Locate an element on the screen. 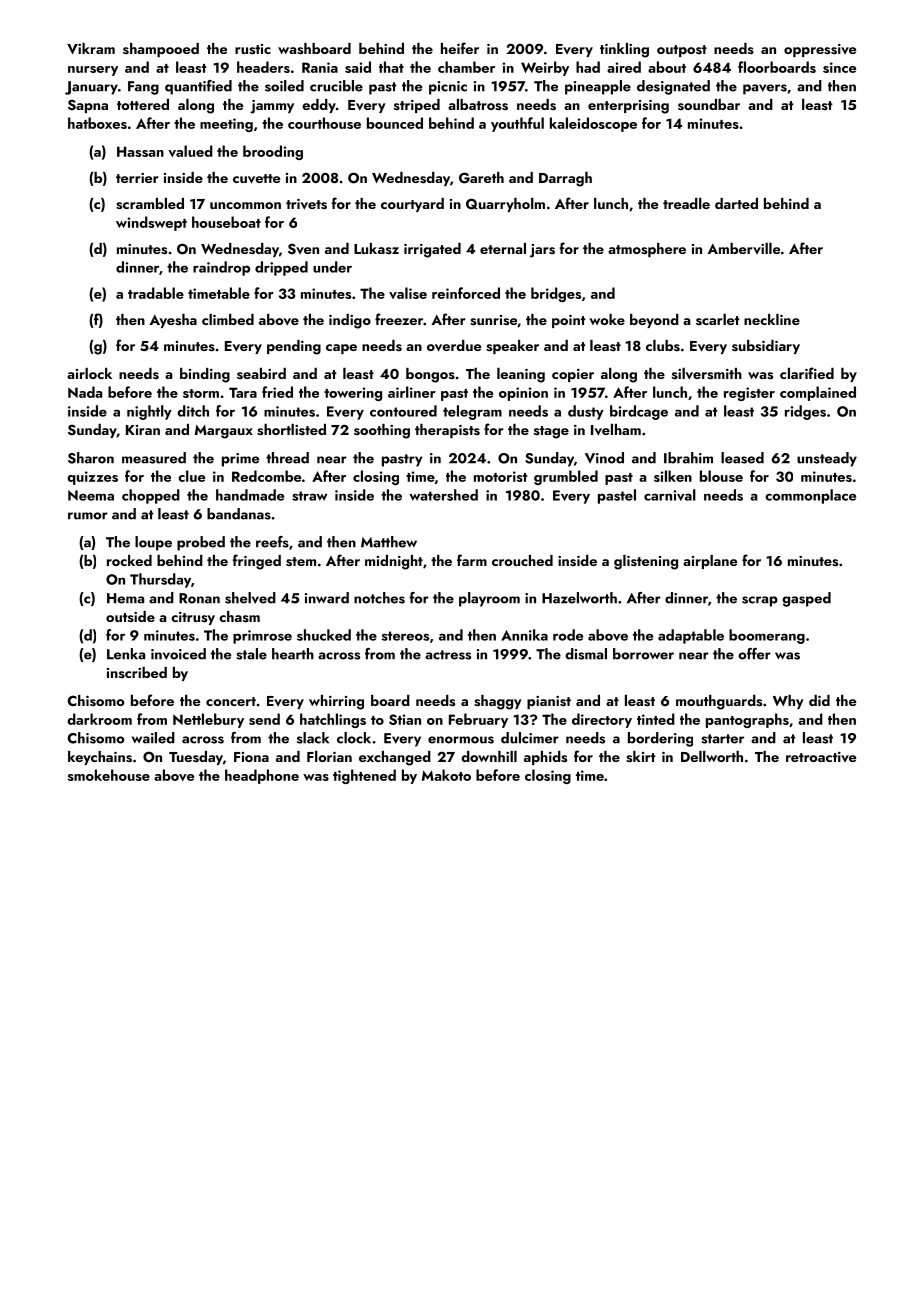 The width and height of the screenshot is (924, 1308). Vikram is located at coordinates (91, 48).
